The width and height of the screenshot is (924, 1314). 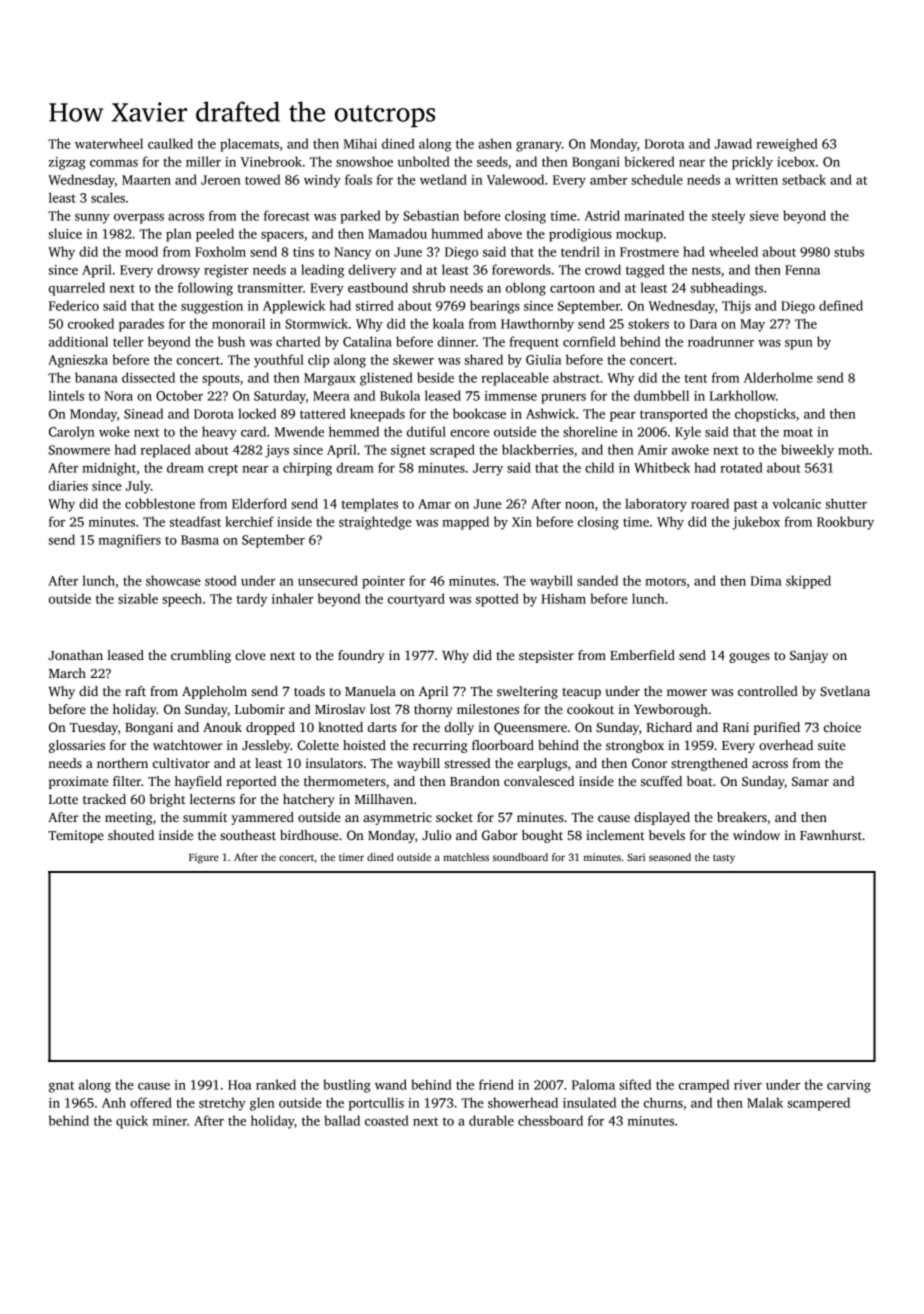 What do you see at coordinates (777, 728) in the screenshot?
I see `purified` at bounding box center [777, 728].
